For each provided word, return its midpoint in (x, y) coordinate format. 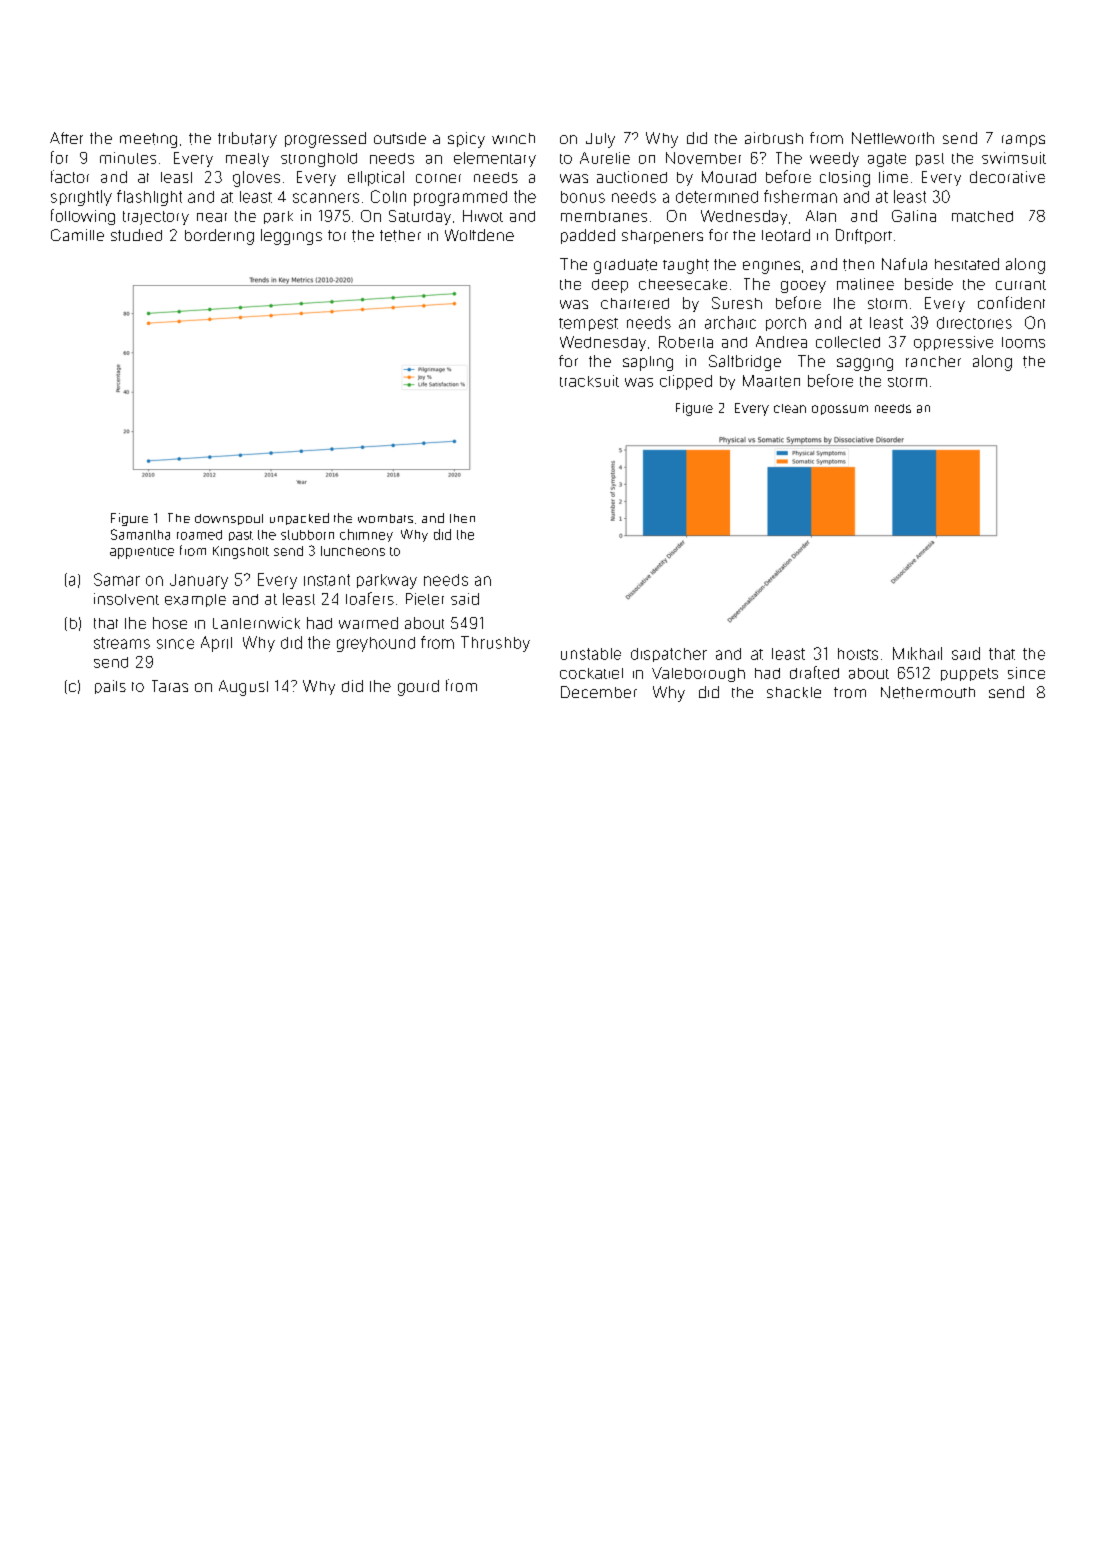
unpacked (299, 519)
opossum (840, 410)
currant (1021, 285)
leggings (291, 237)
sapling (648, 363)
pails (110, 687)
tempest (588, 324)
